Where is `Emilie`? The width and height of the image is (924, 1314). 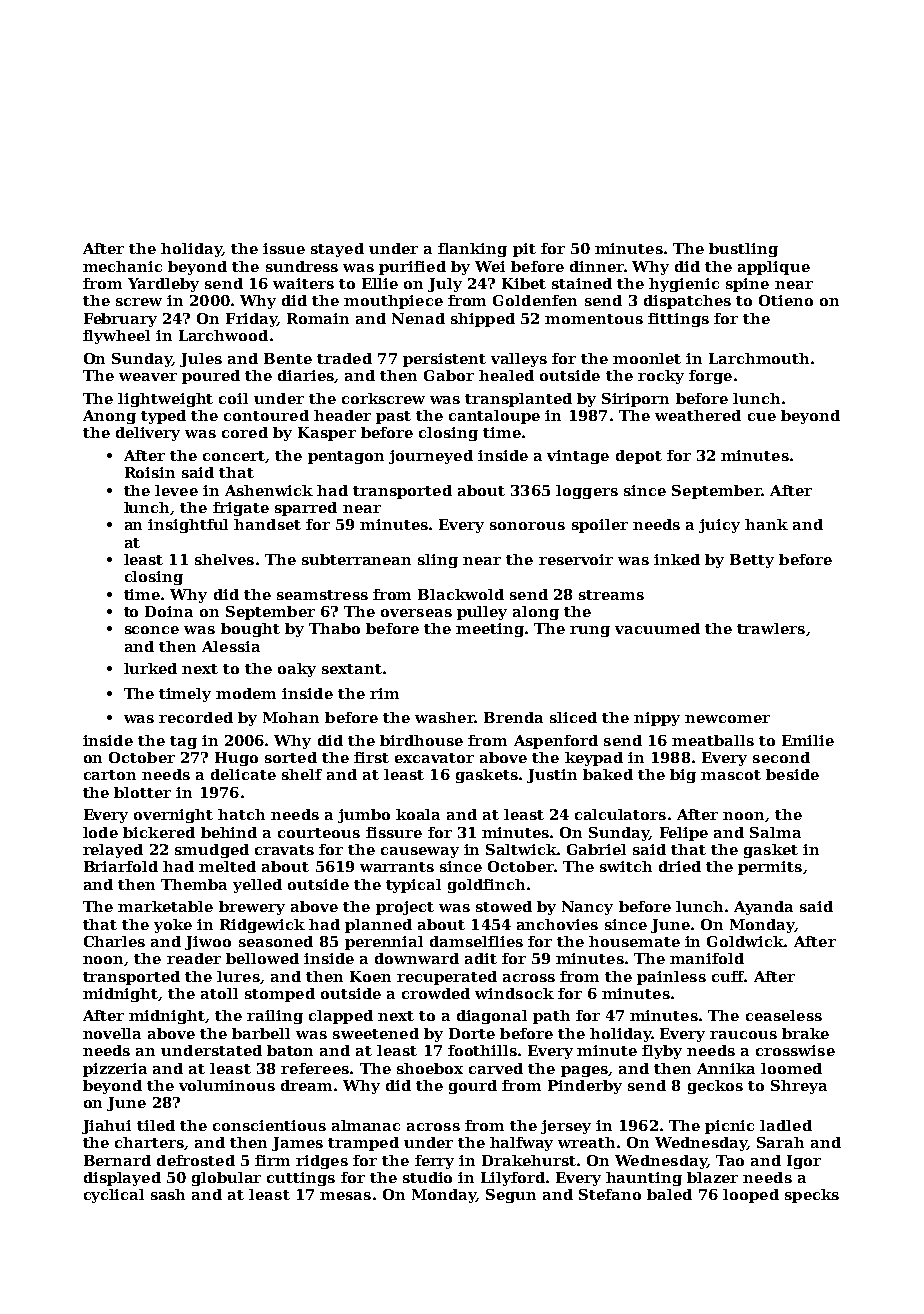
Emilie is located at coordinates (808, 740).
